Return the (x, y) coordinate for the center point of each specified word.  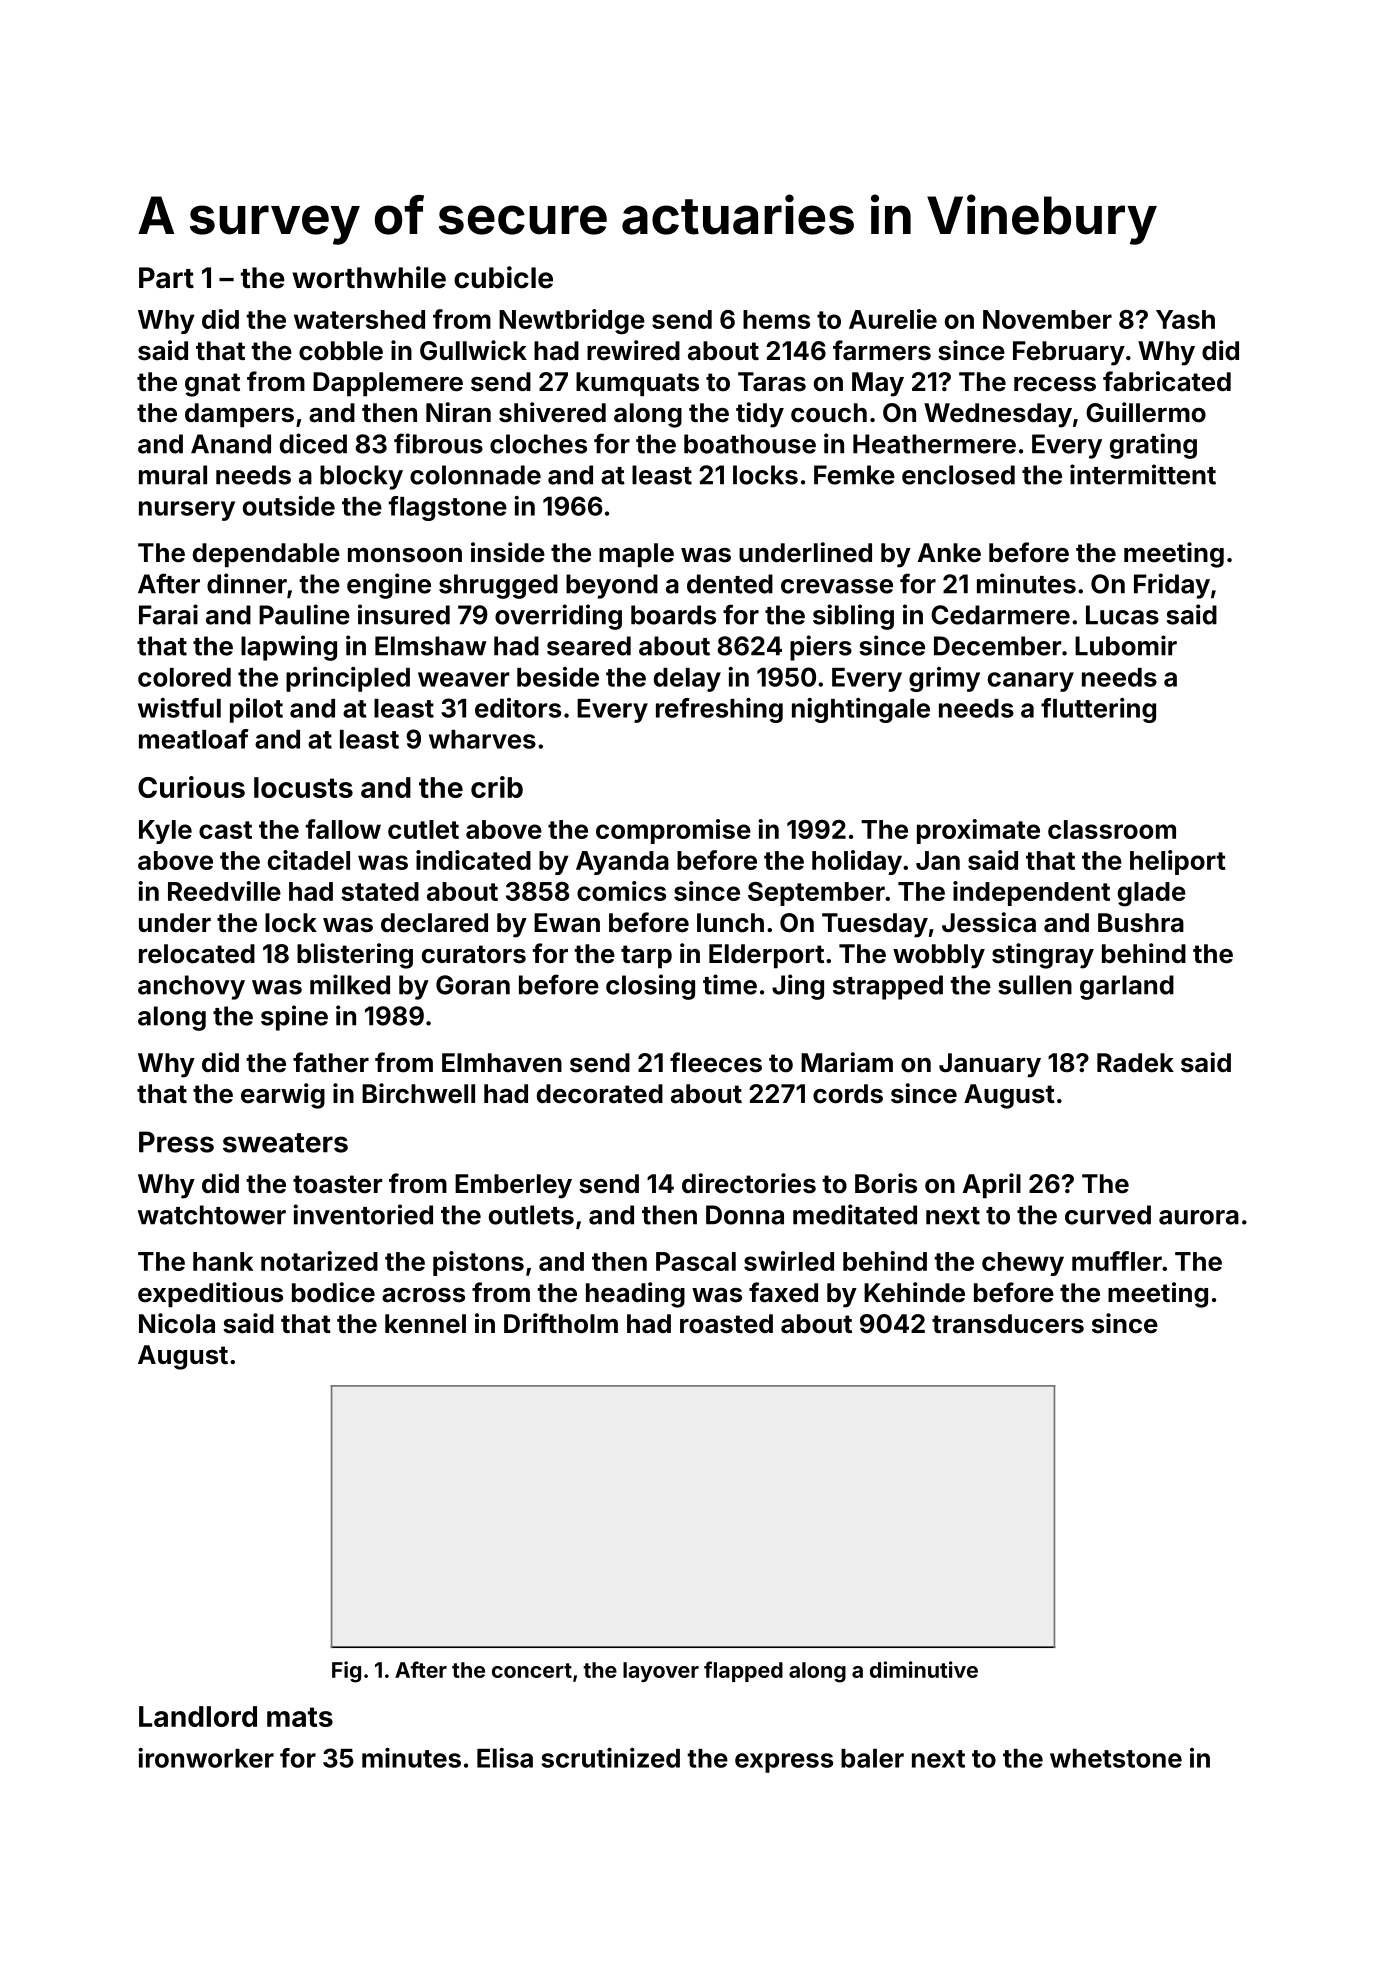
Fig (346, 1672)
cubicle (503, 277)
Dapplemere (388, 384)
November (1047, 319)
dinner (247, 583)
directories (749, 1183)
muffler (1117, 1261)
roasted (726, 1324)
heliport (1178, 862)
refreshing (719, 710)
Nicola (177, 1323)
